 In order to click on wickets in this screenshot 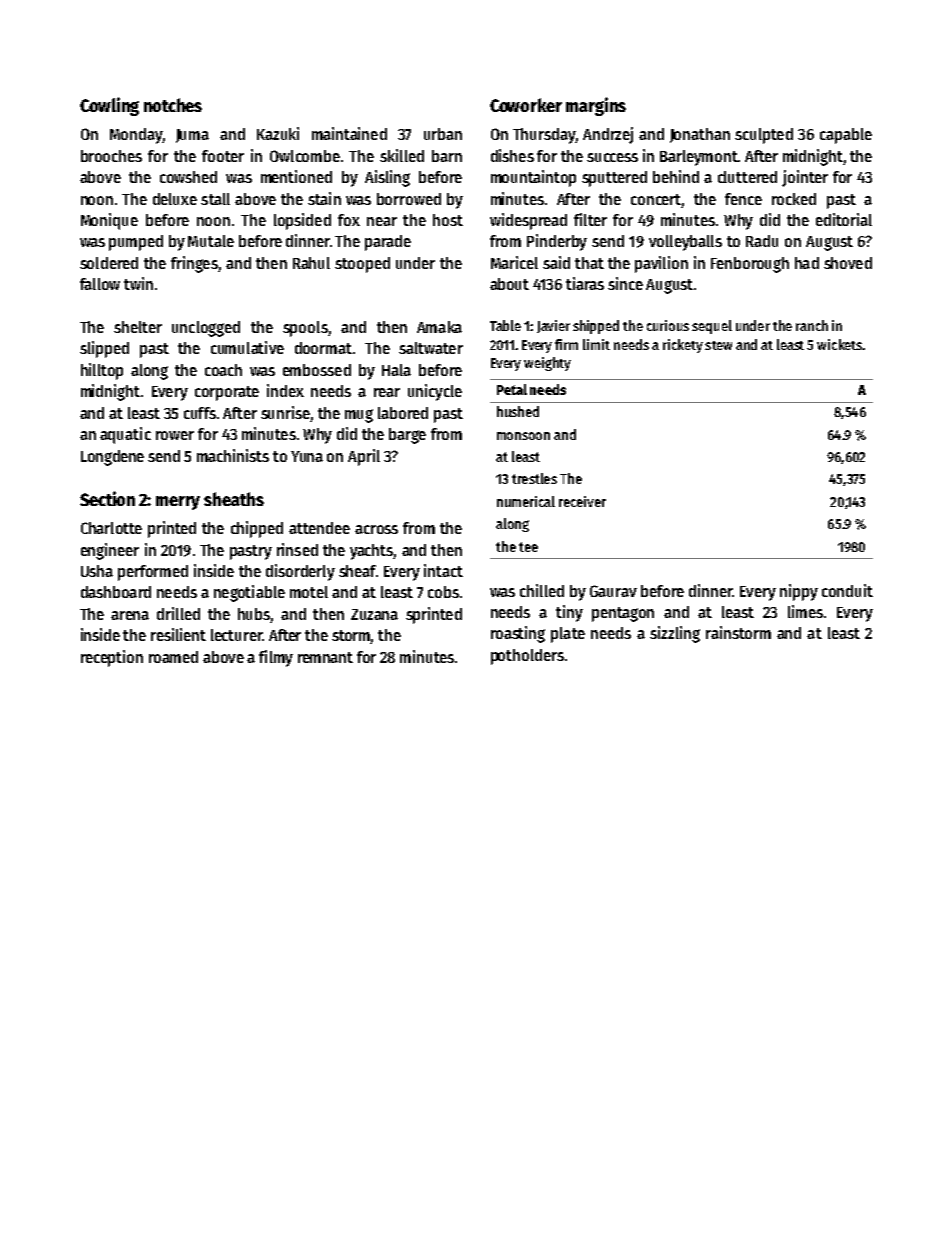, I will do `click(839, 344)`.
